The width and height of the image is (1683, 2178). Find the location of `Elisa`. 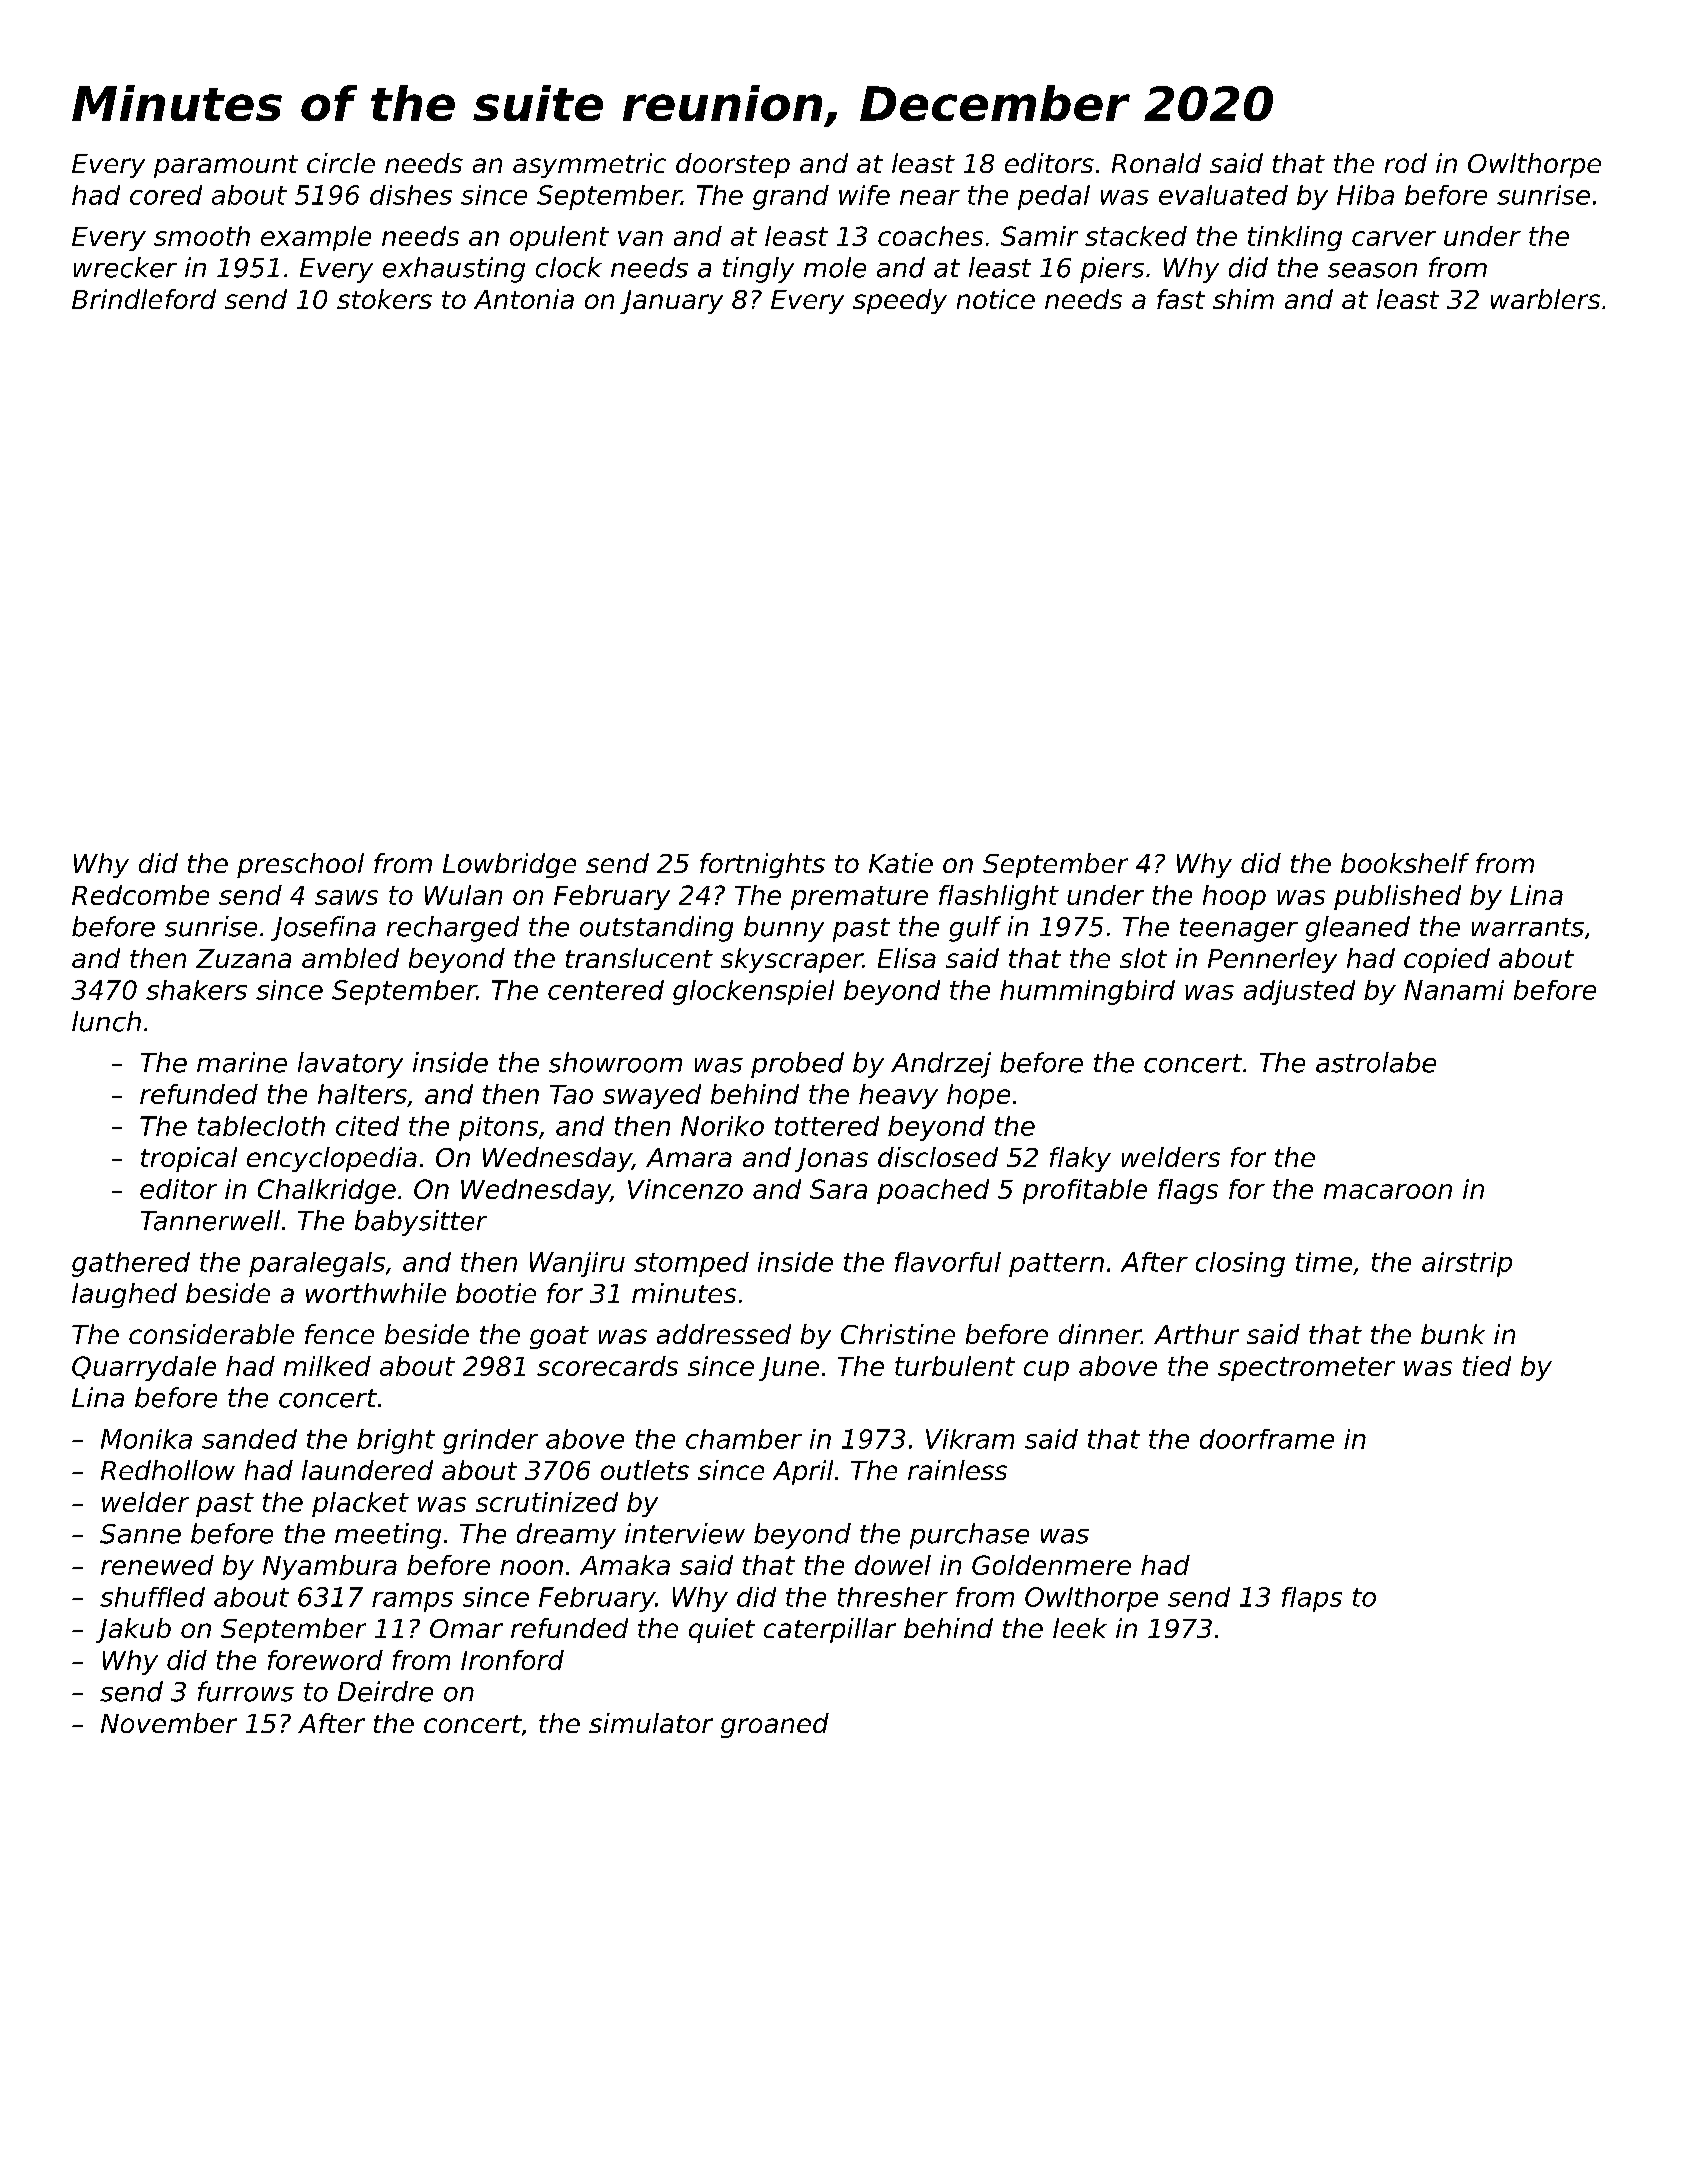

Elisa is located at coordinates (907, 958).
